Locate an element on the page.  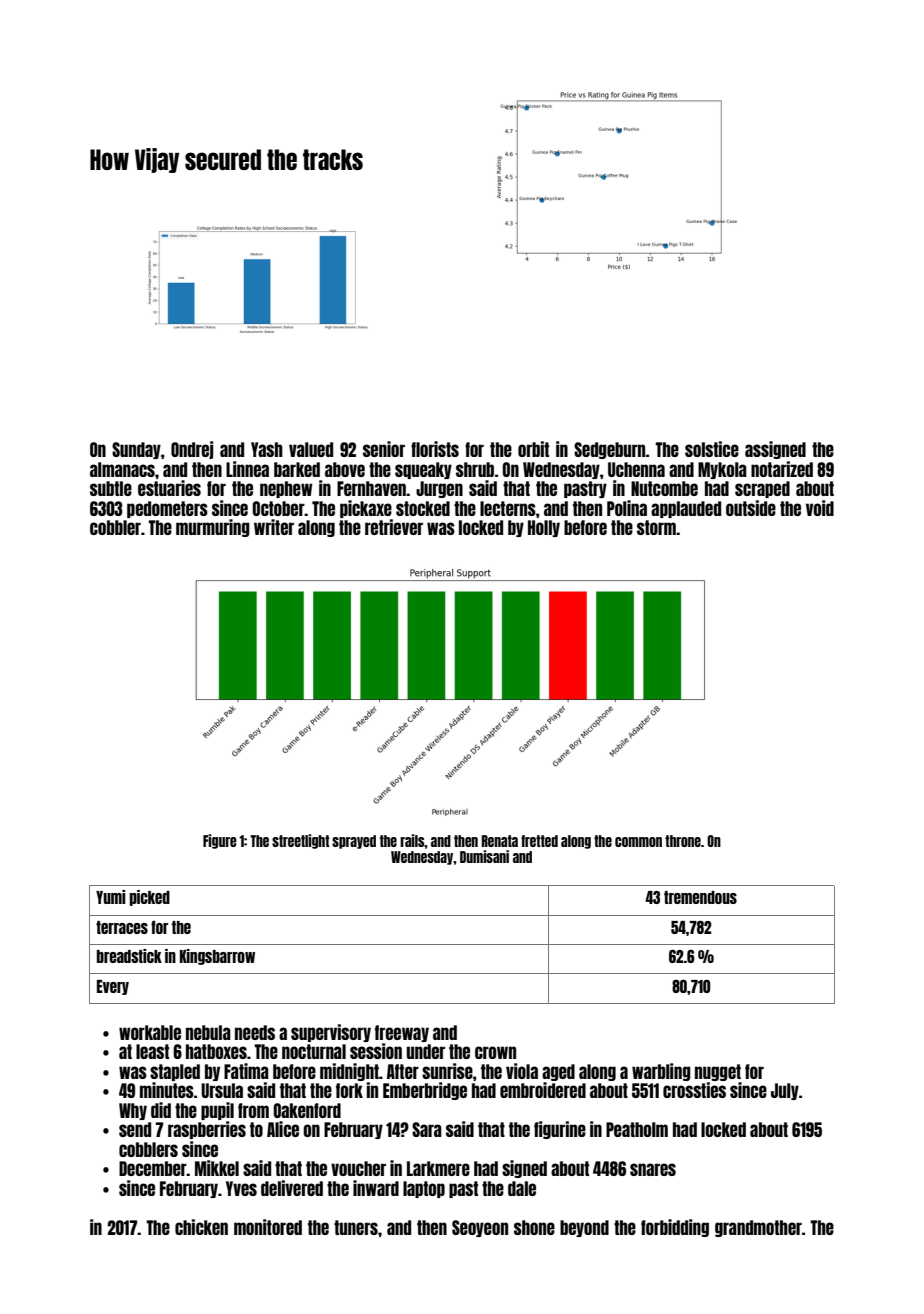
throne is located at coordinates (683, 841).
